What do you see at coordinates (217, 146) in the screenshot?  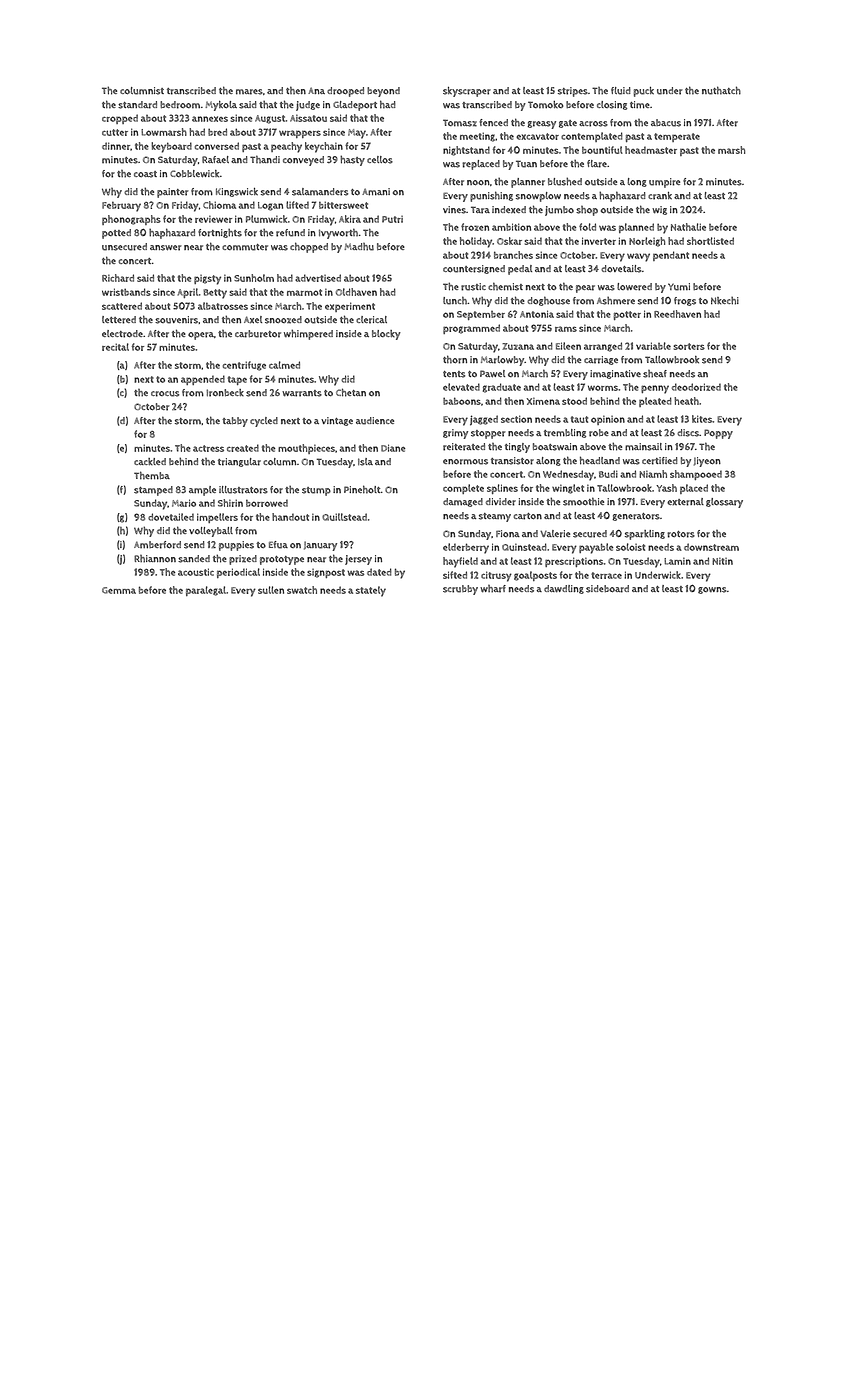 I see `conversed` at bounding box center [217, 146].
